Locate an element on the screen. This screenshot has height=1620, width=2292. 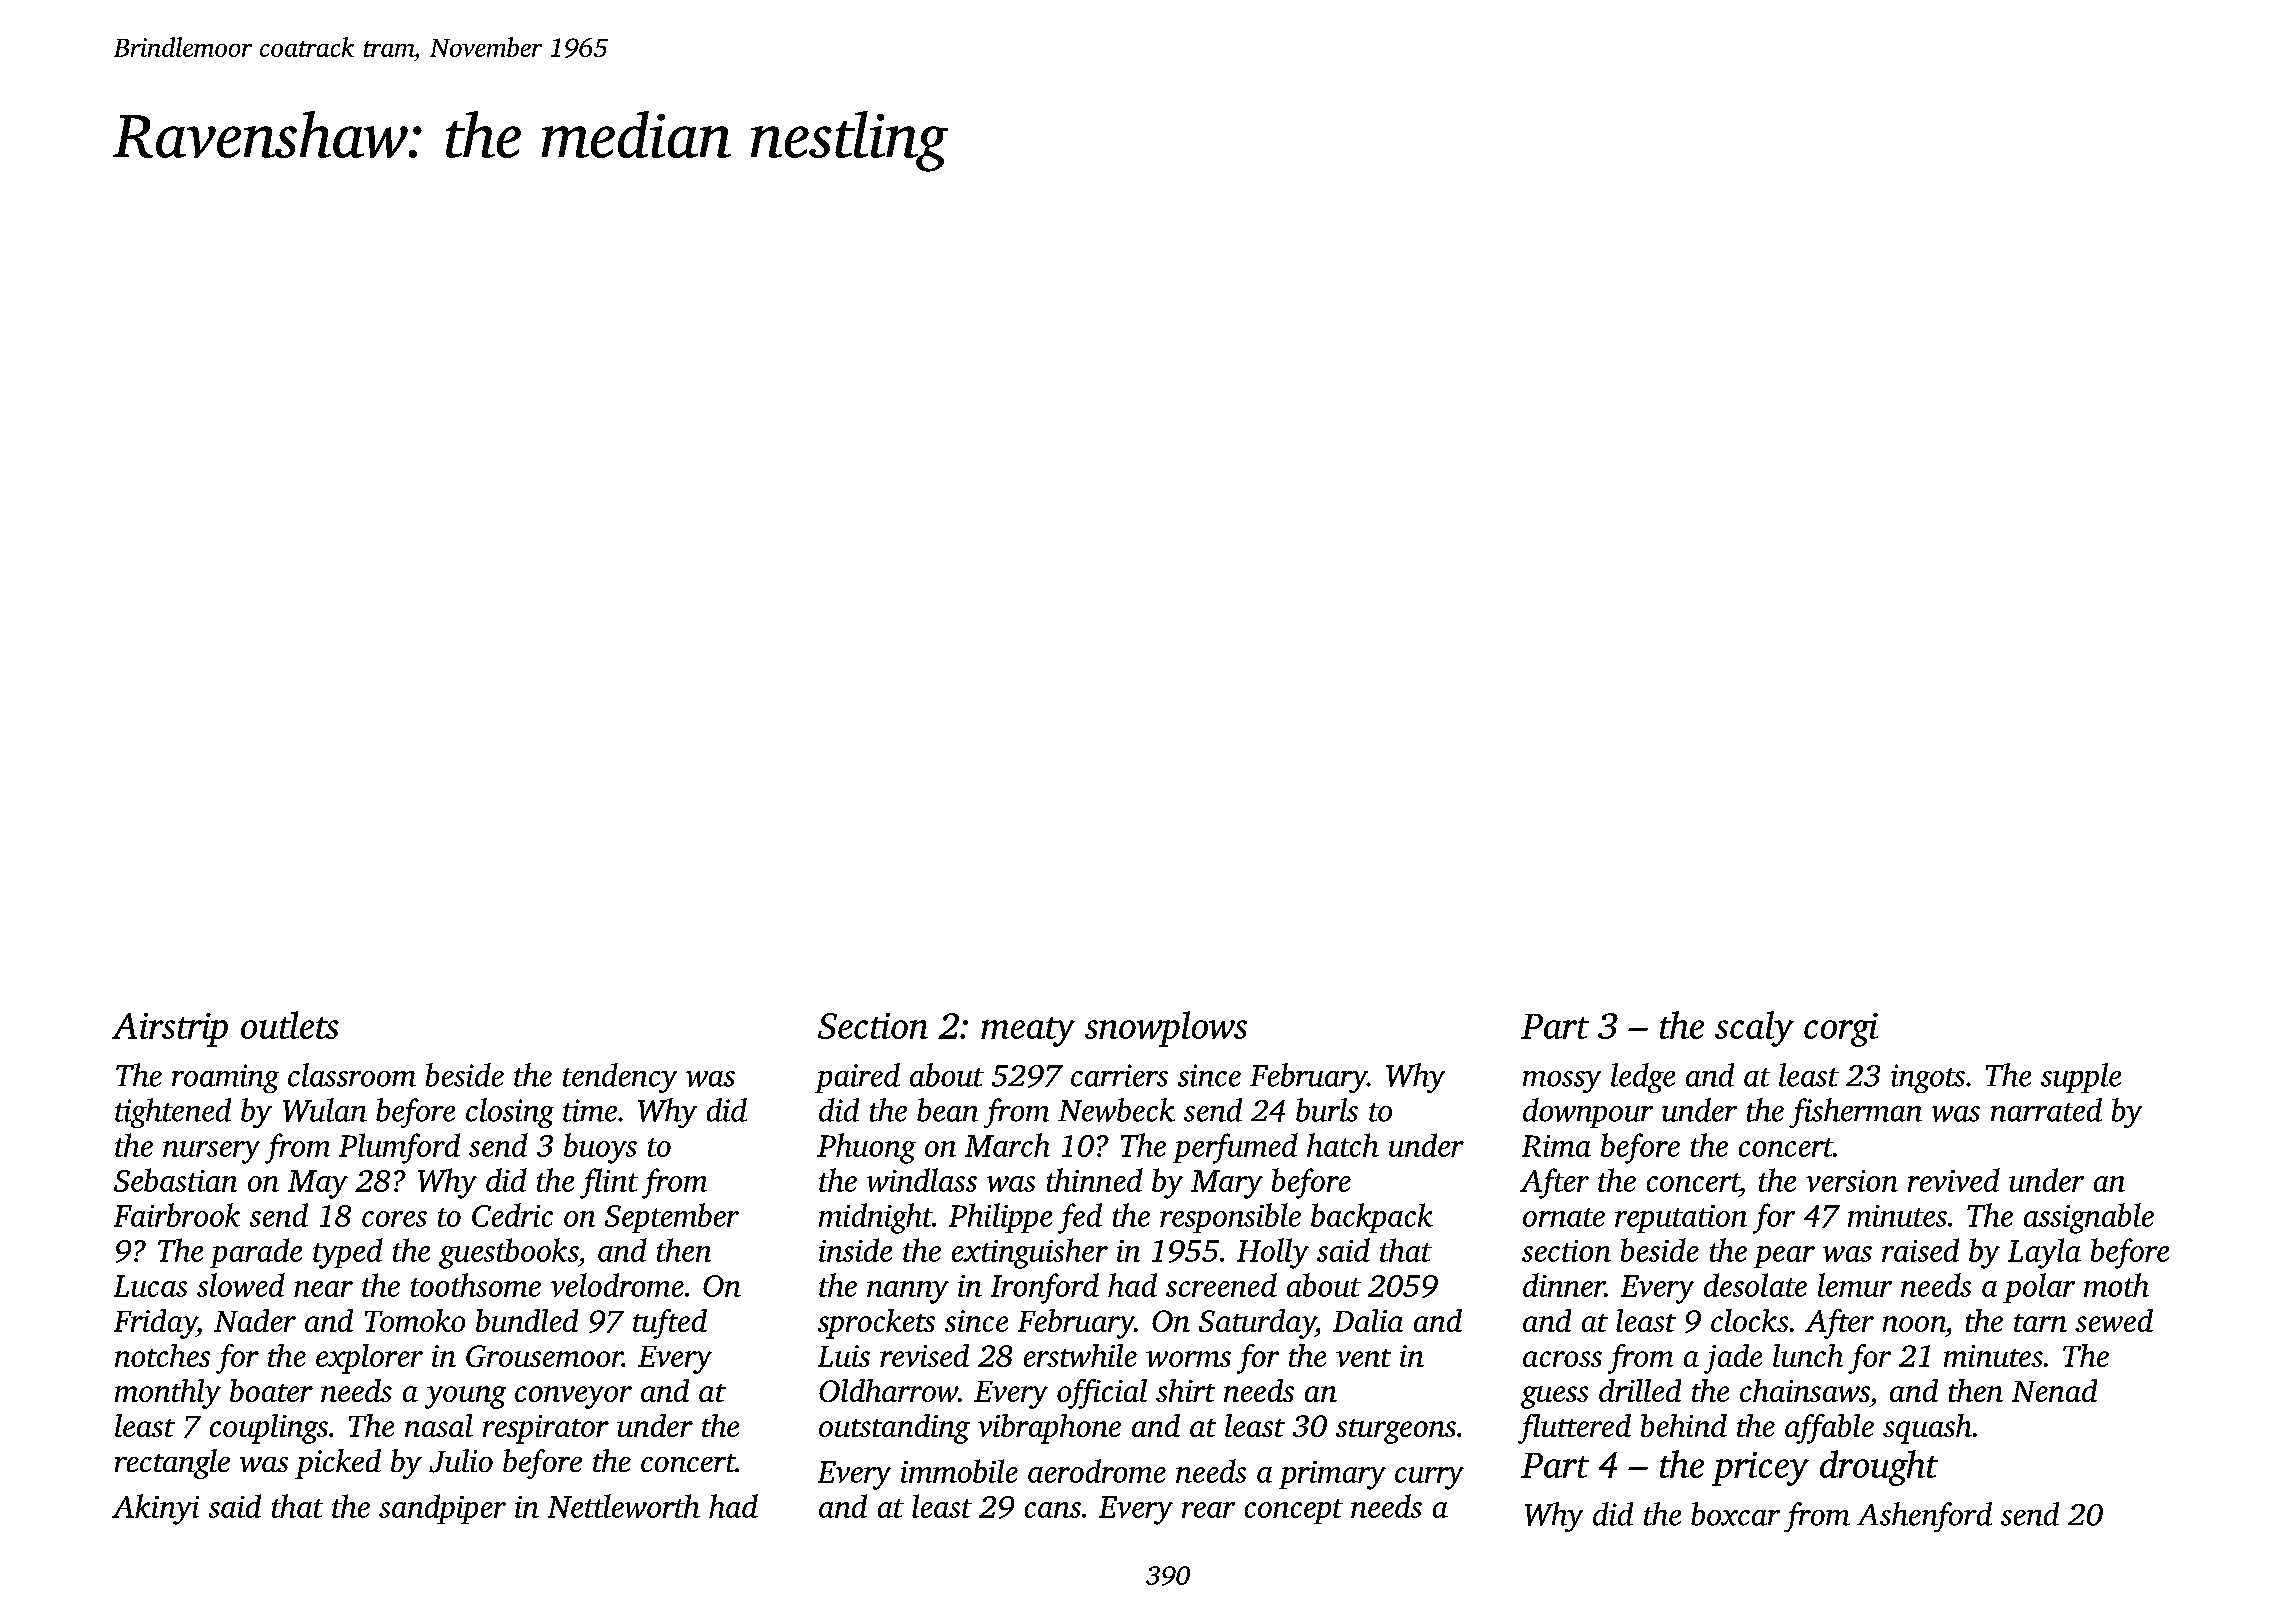
narrated is located at coordinates (2046, 1110).
